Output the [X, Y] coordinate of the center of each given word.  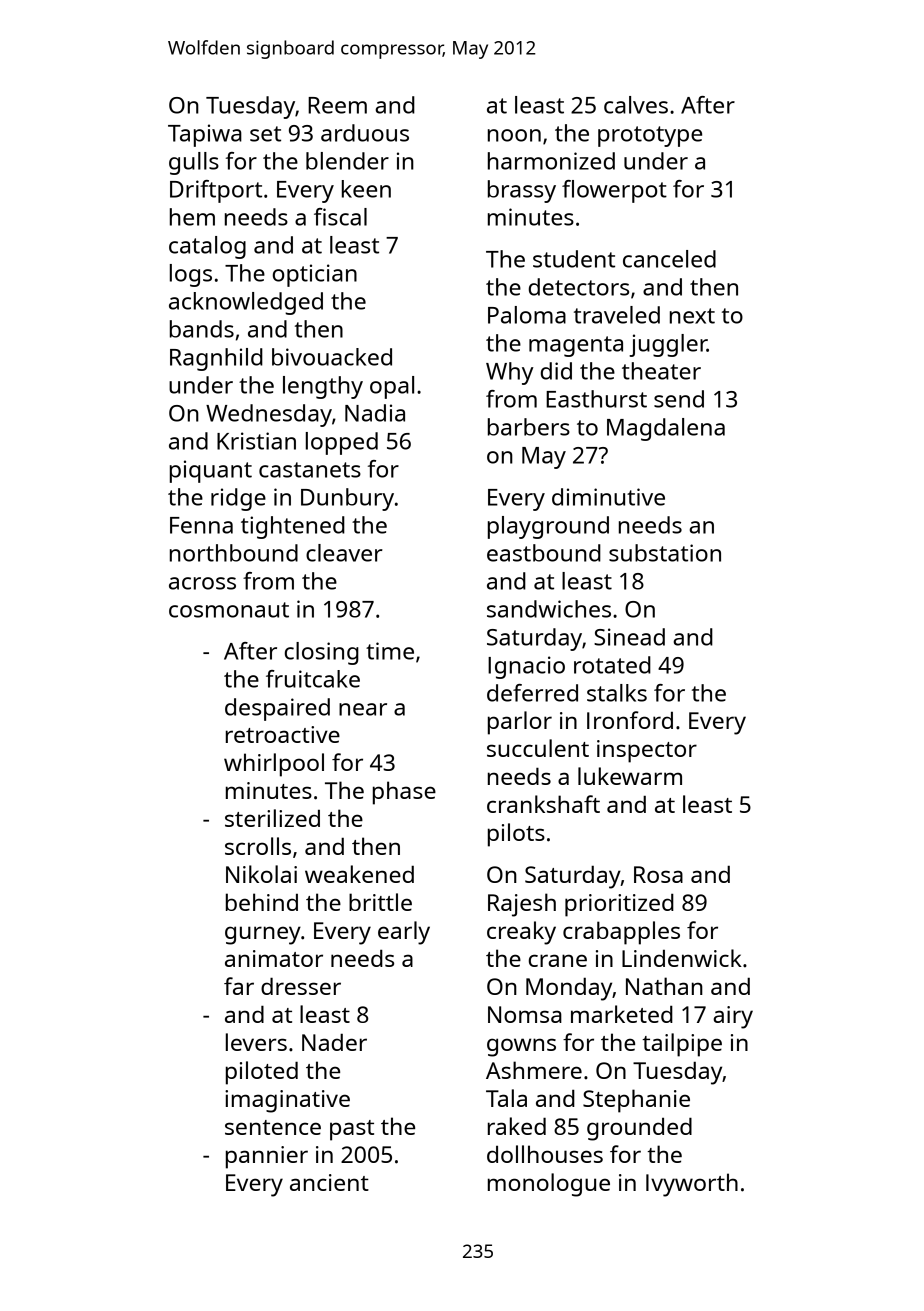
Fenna [201, 525]
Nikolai [261, 874]
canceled [669, 259]
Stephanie [636, 1101]
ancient [329, 1182]
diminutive [608, 497]
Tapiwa [205, 135]
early [404, 933]
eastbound [544, 553]
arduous [365, 133]
